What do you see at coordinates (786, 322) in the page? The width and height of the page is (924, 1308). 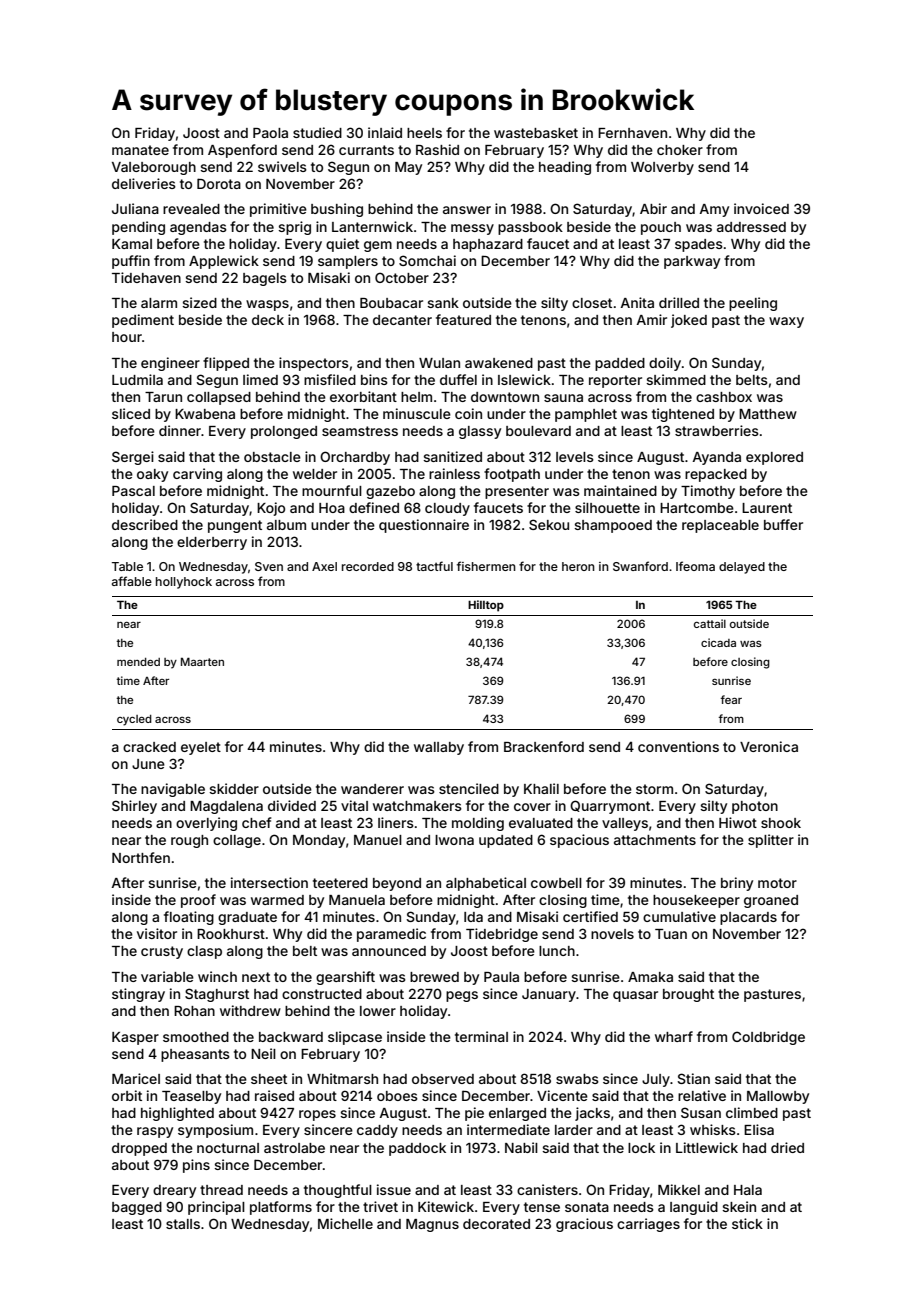 I see `waxy` at bounding box center [786, 322].
